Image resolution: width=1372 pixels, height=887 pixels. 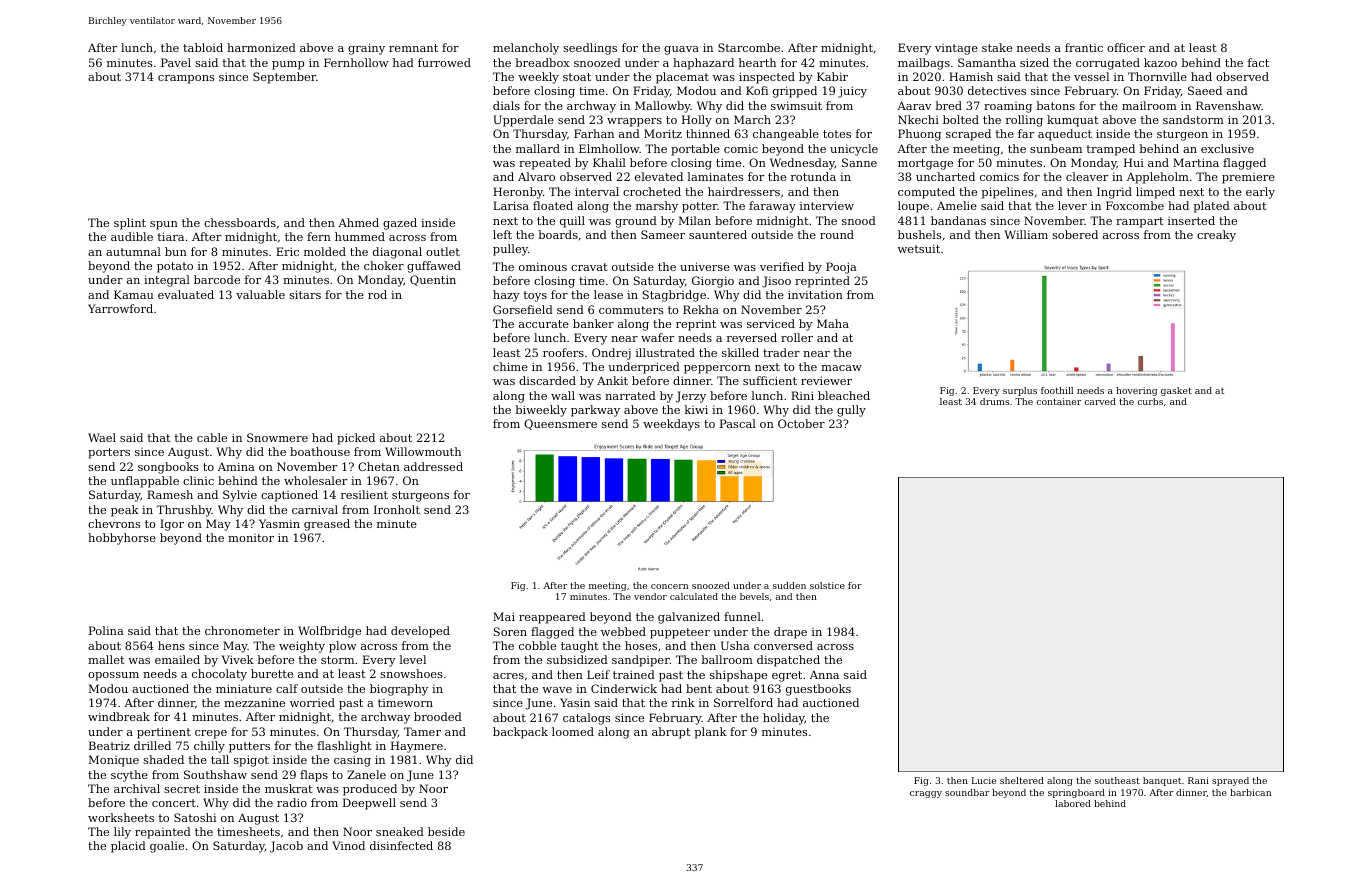 I want to click on totes, so click(x=837, y=134).
